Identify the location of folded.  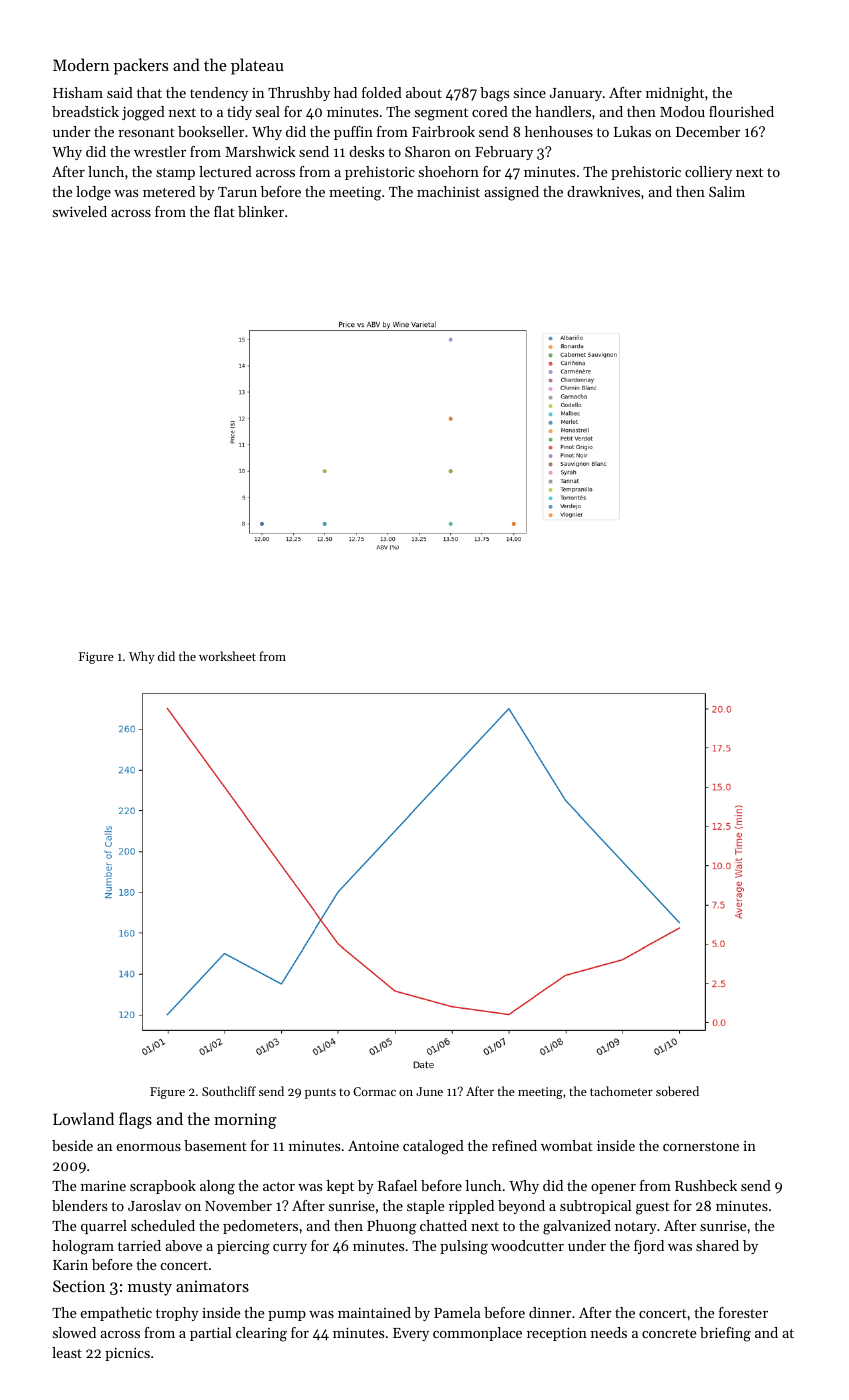
(382, 92).
